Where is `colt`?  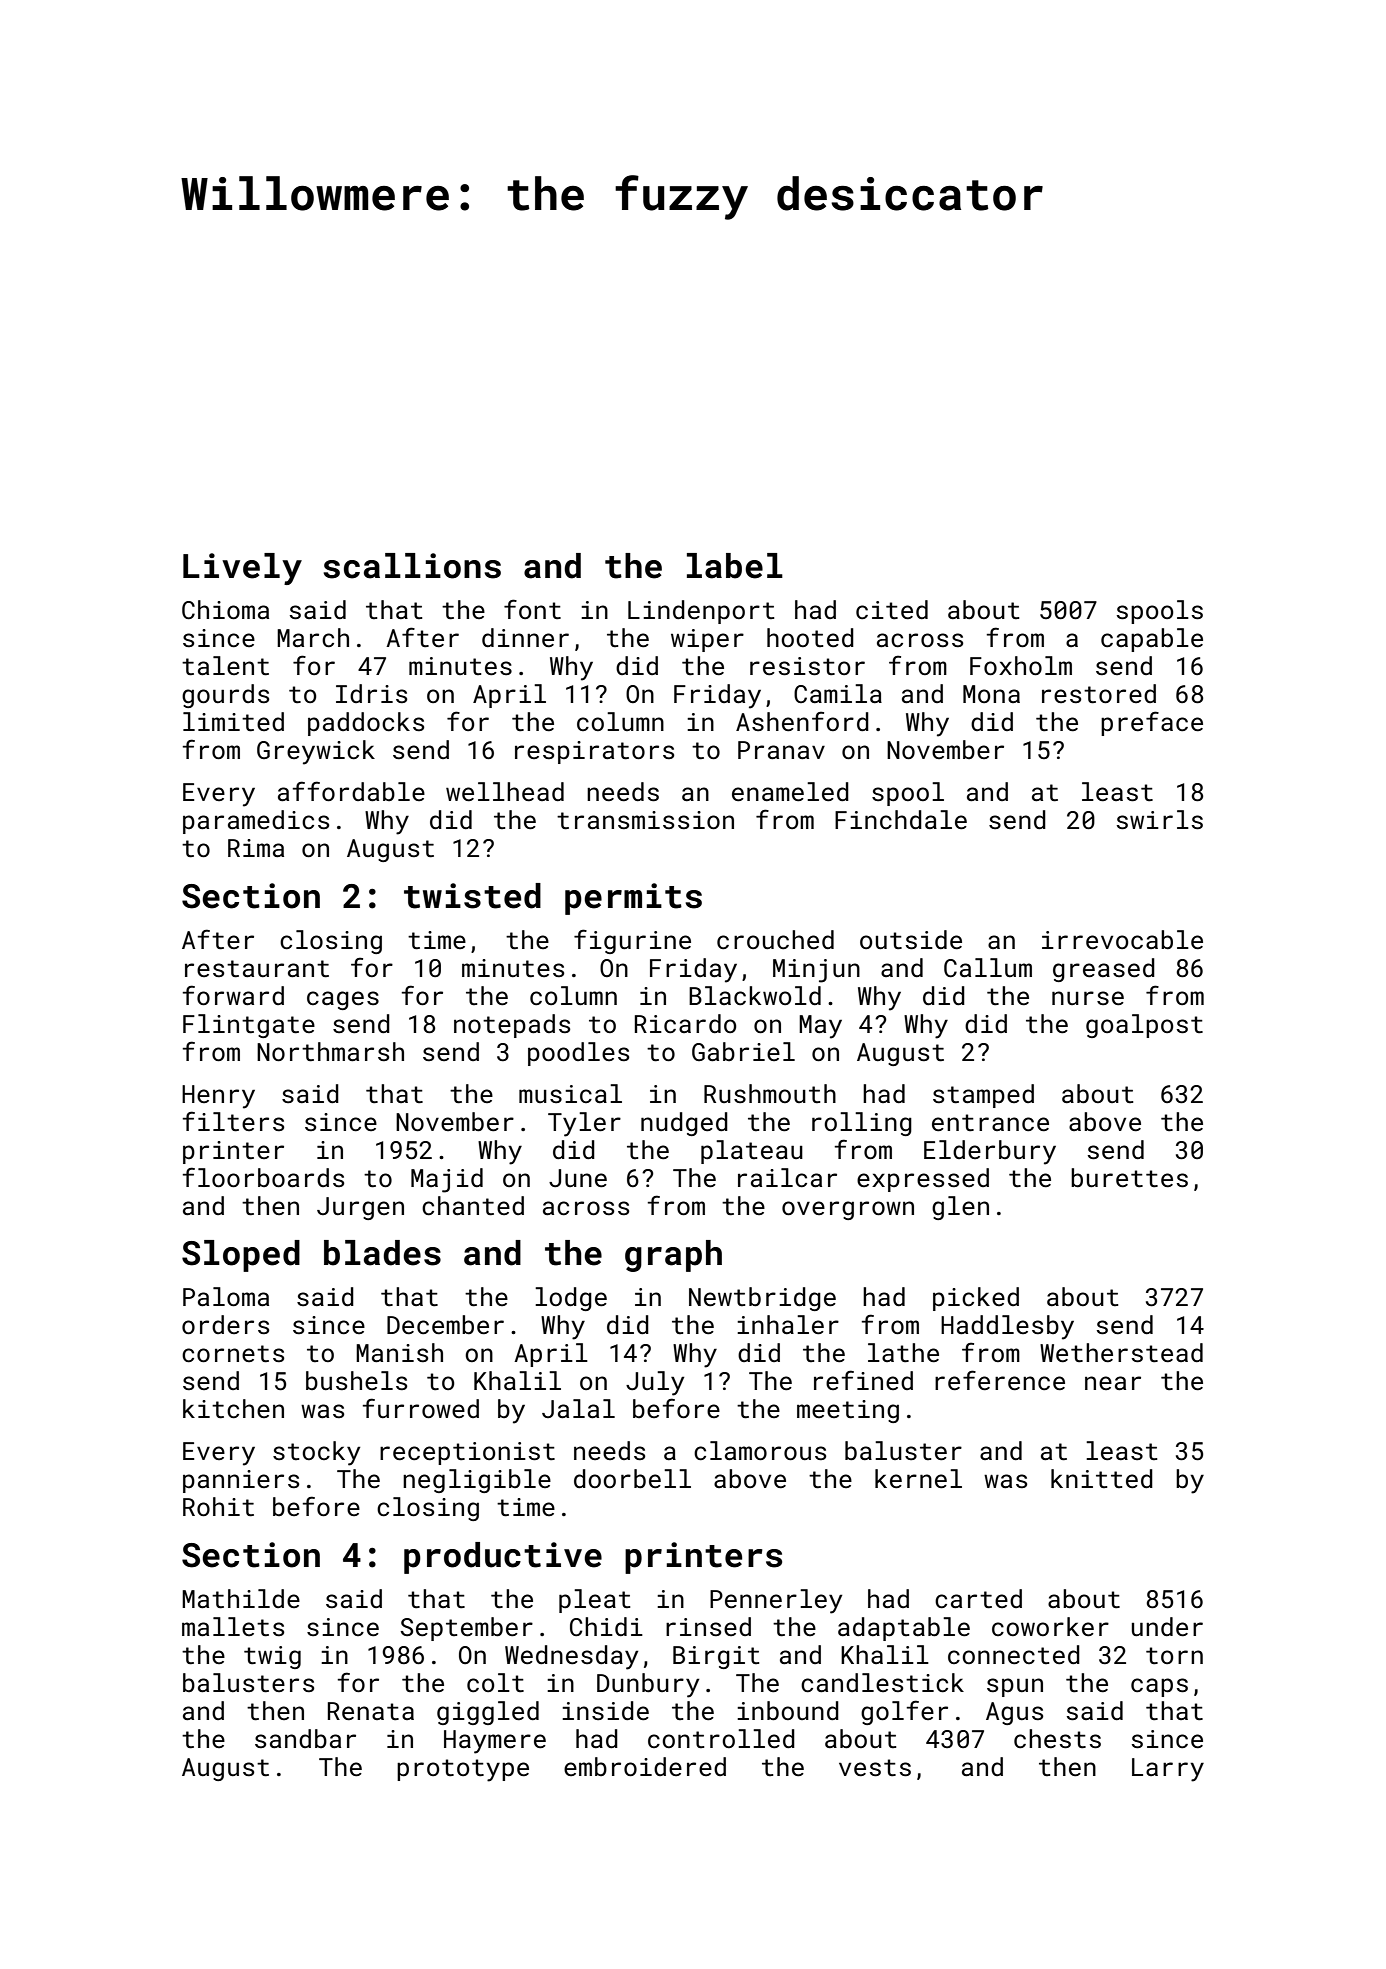
colt is located at coordinates (495, 1683).
